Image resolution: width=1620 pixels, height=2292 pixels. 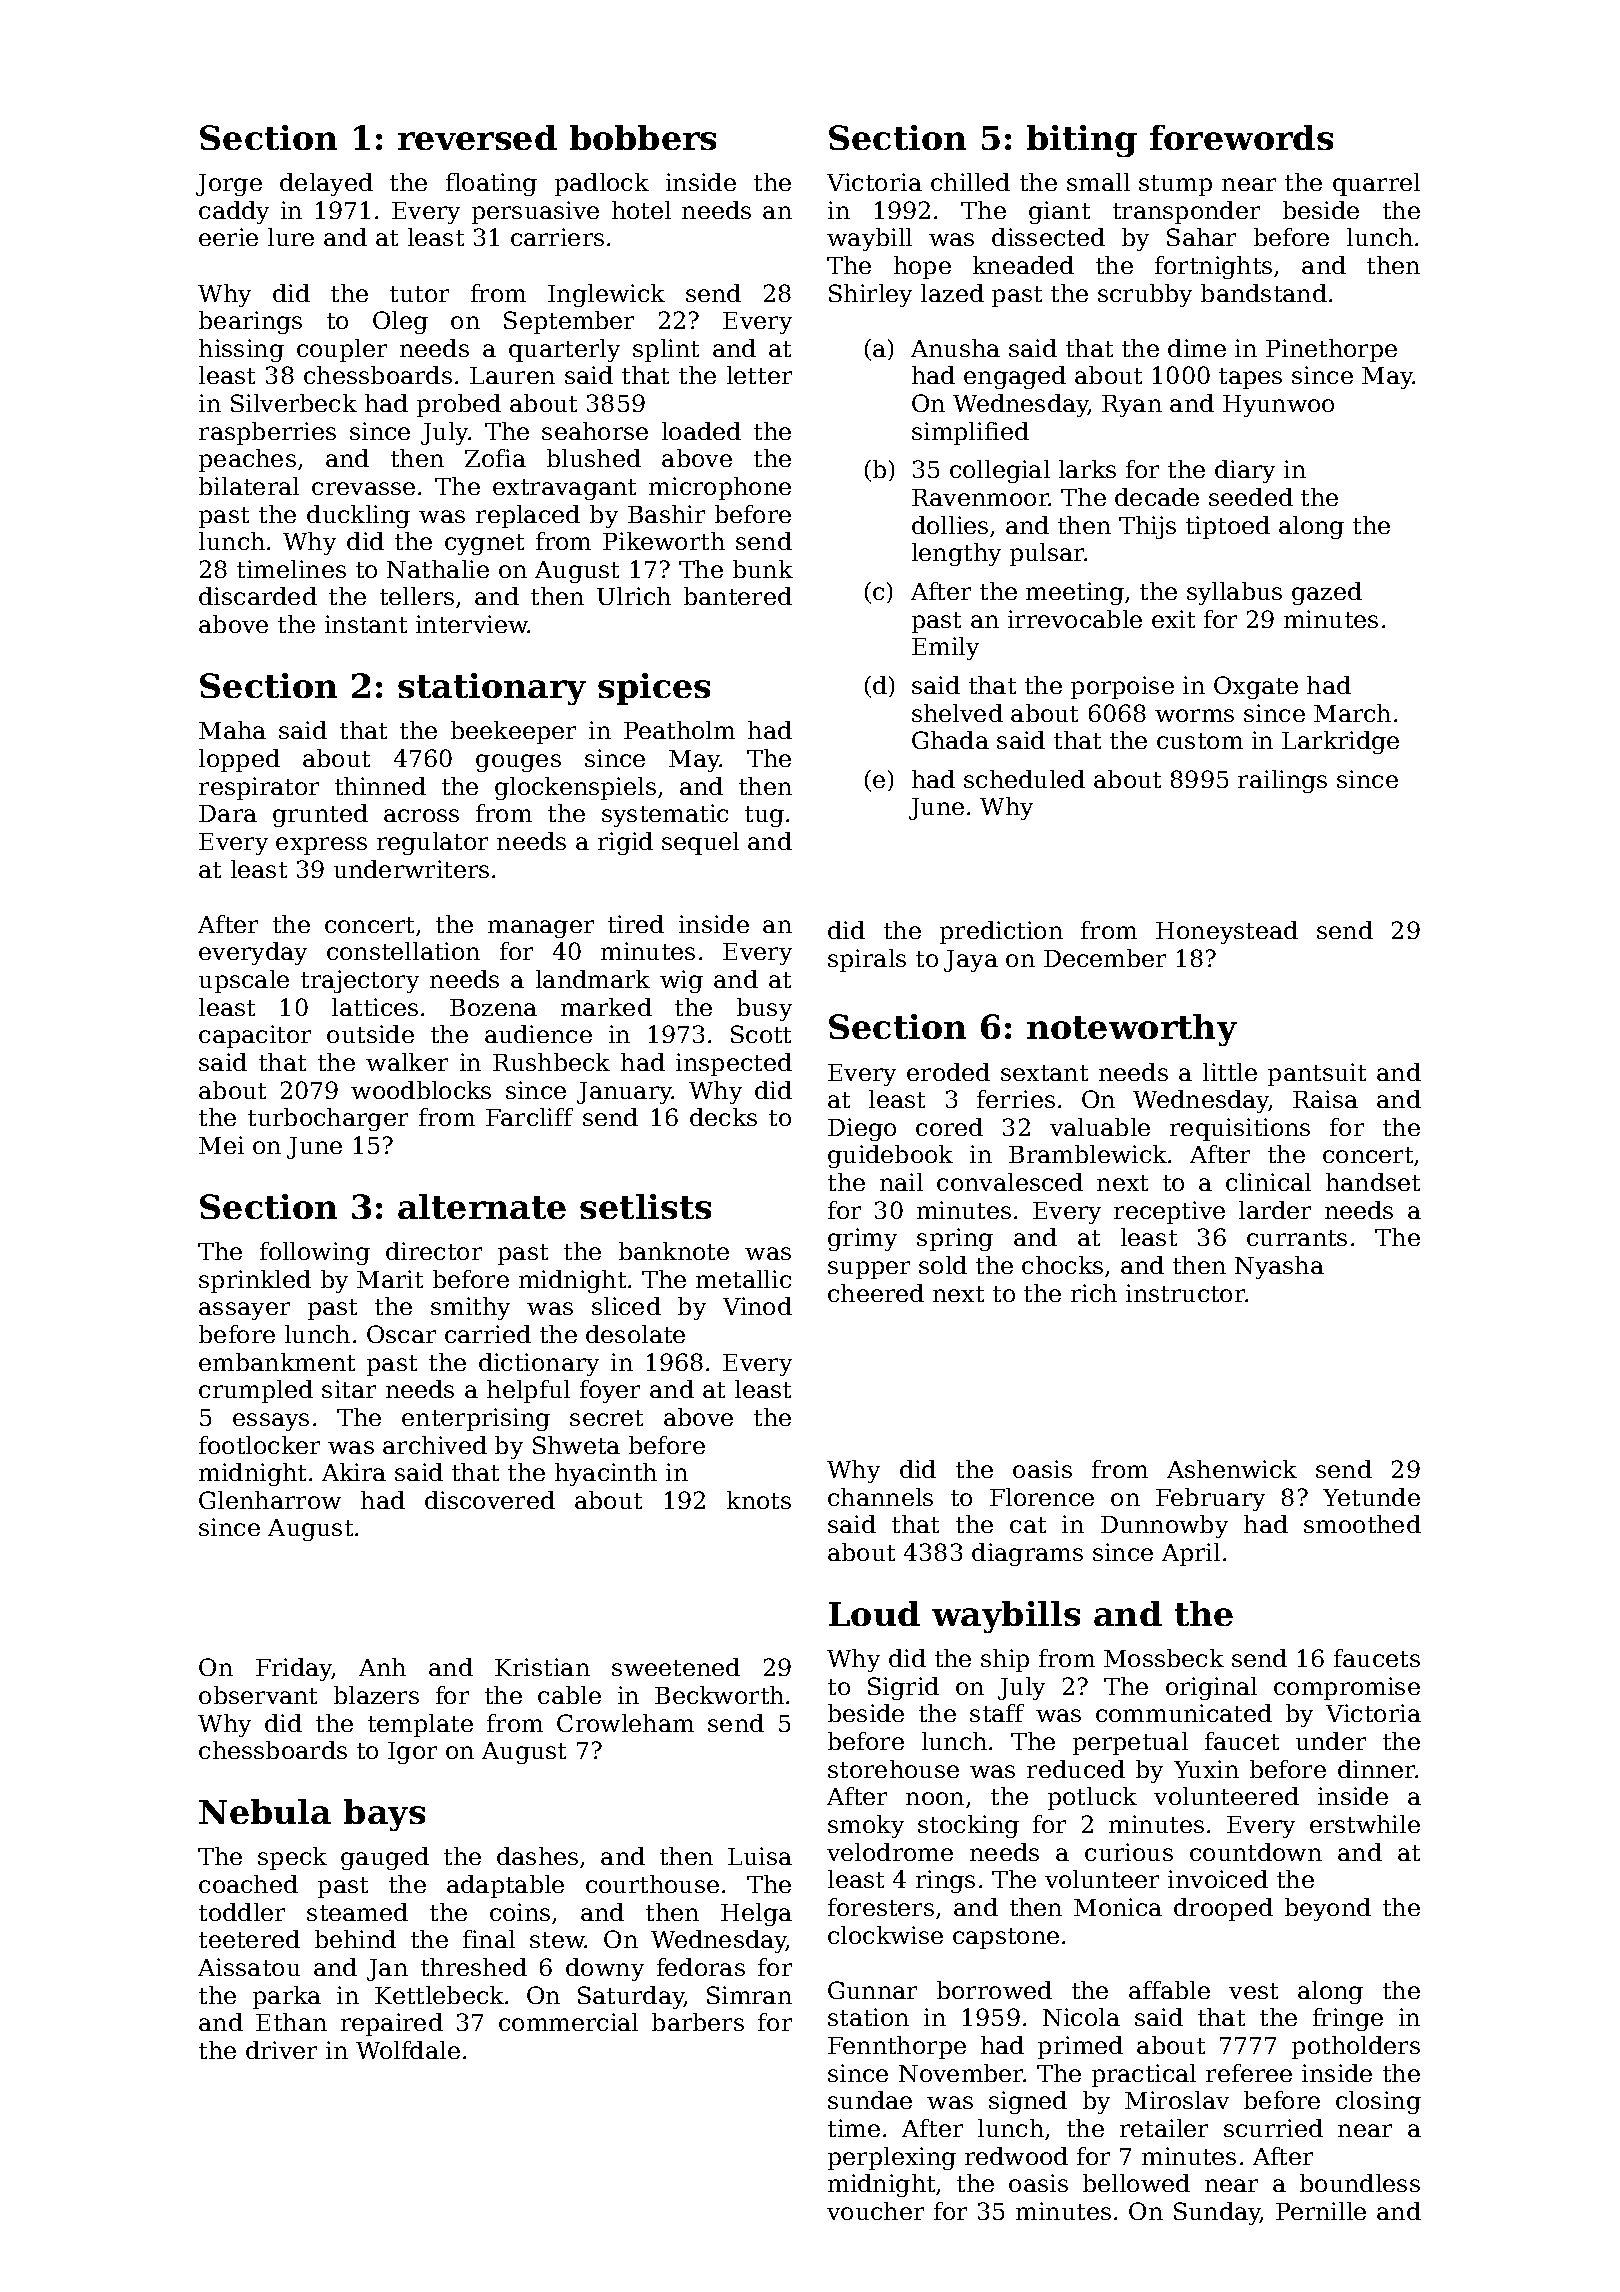 What do you see at coordinates (1173, 619) in the screenshot?
I see `exit` at bounding box center [1173, 619].
